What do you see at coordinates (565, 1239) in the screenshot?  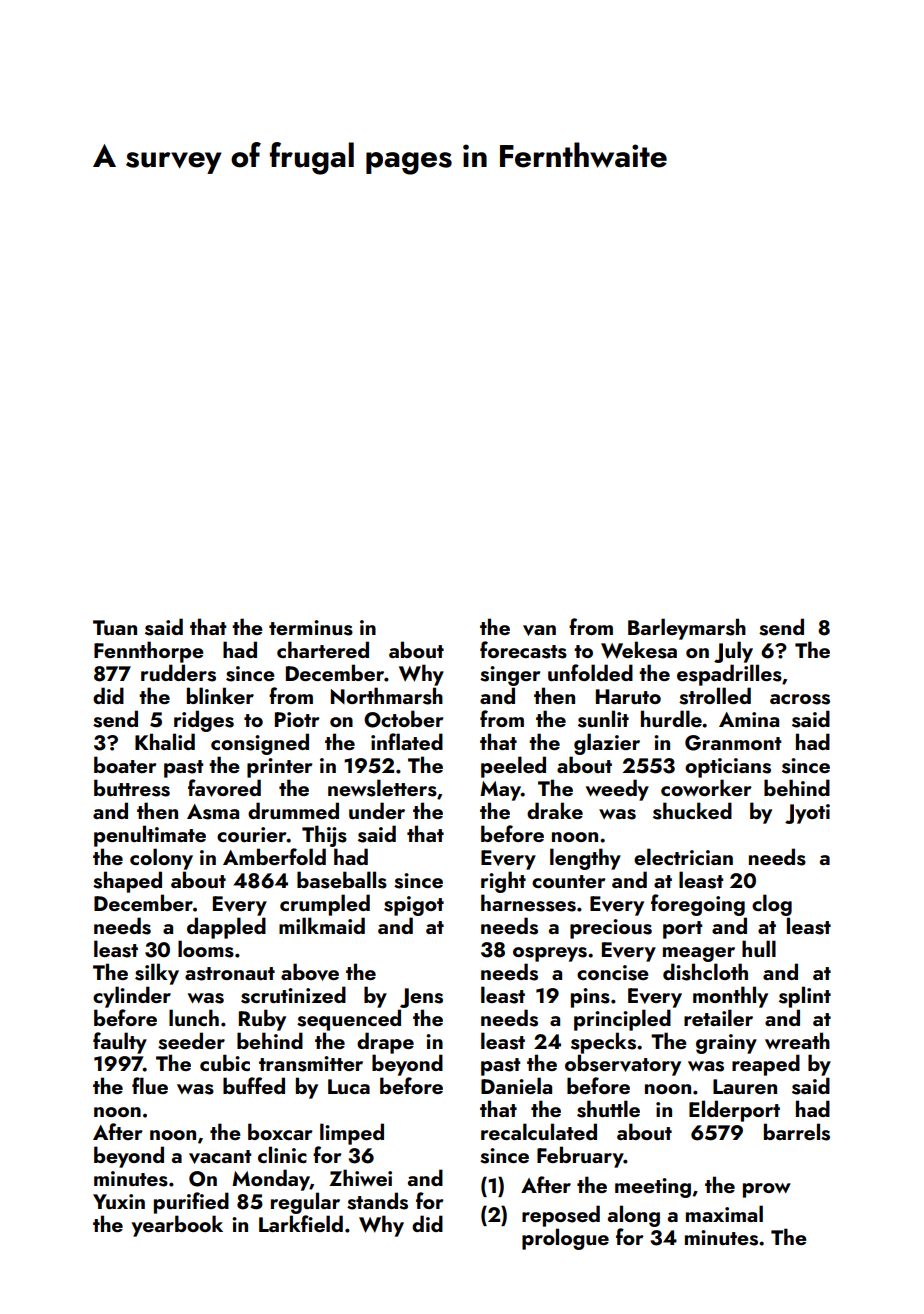 I see `prologue` at bounding box center [565, 1239].
